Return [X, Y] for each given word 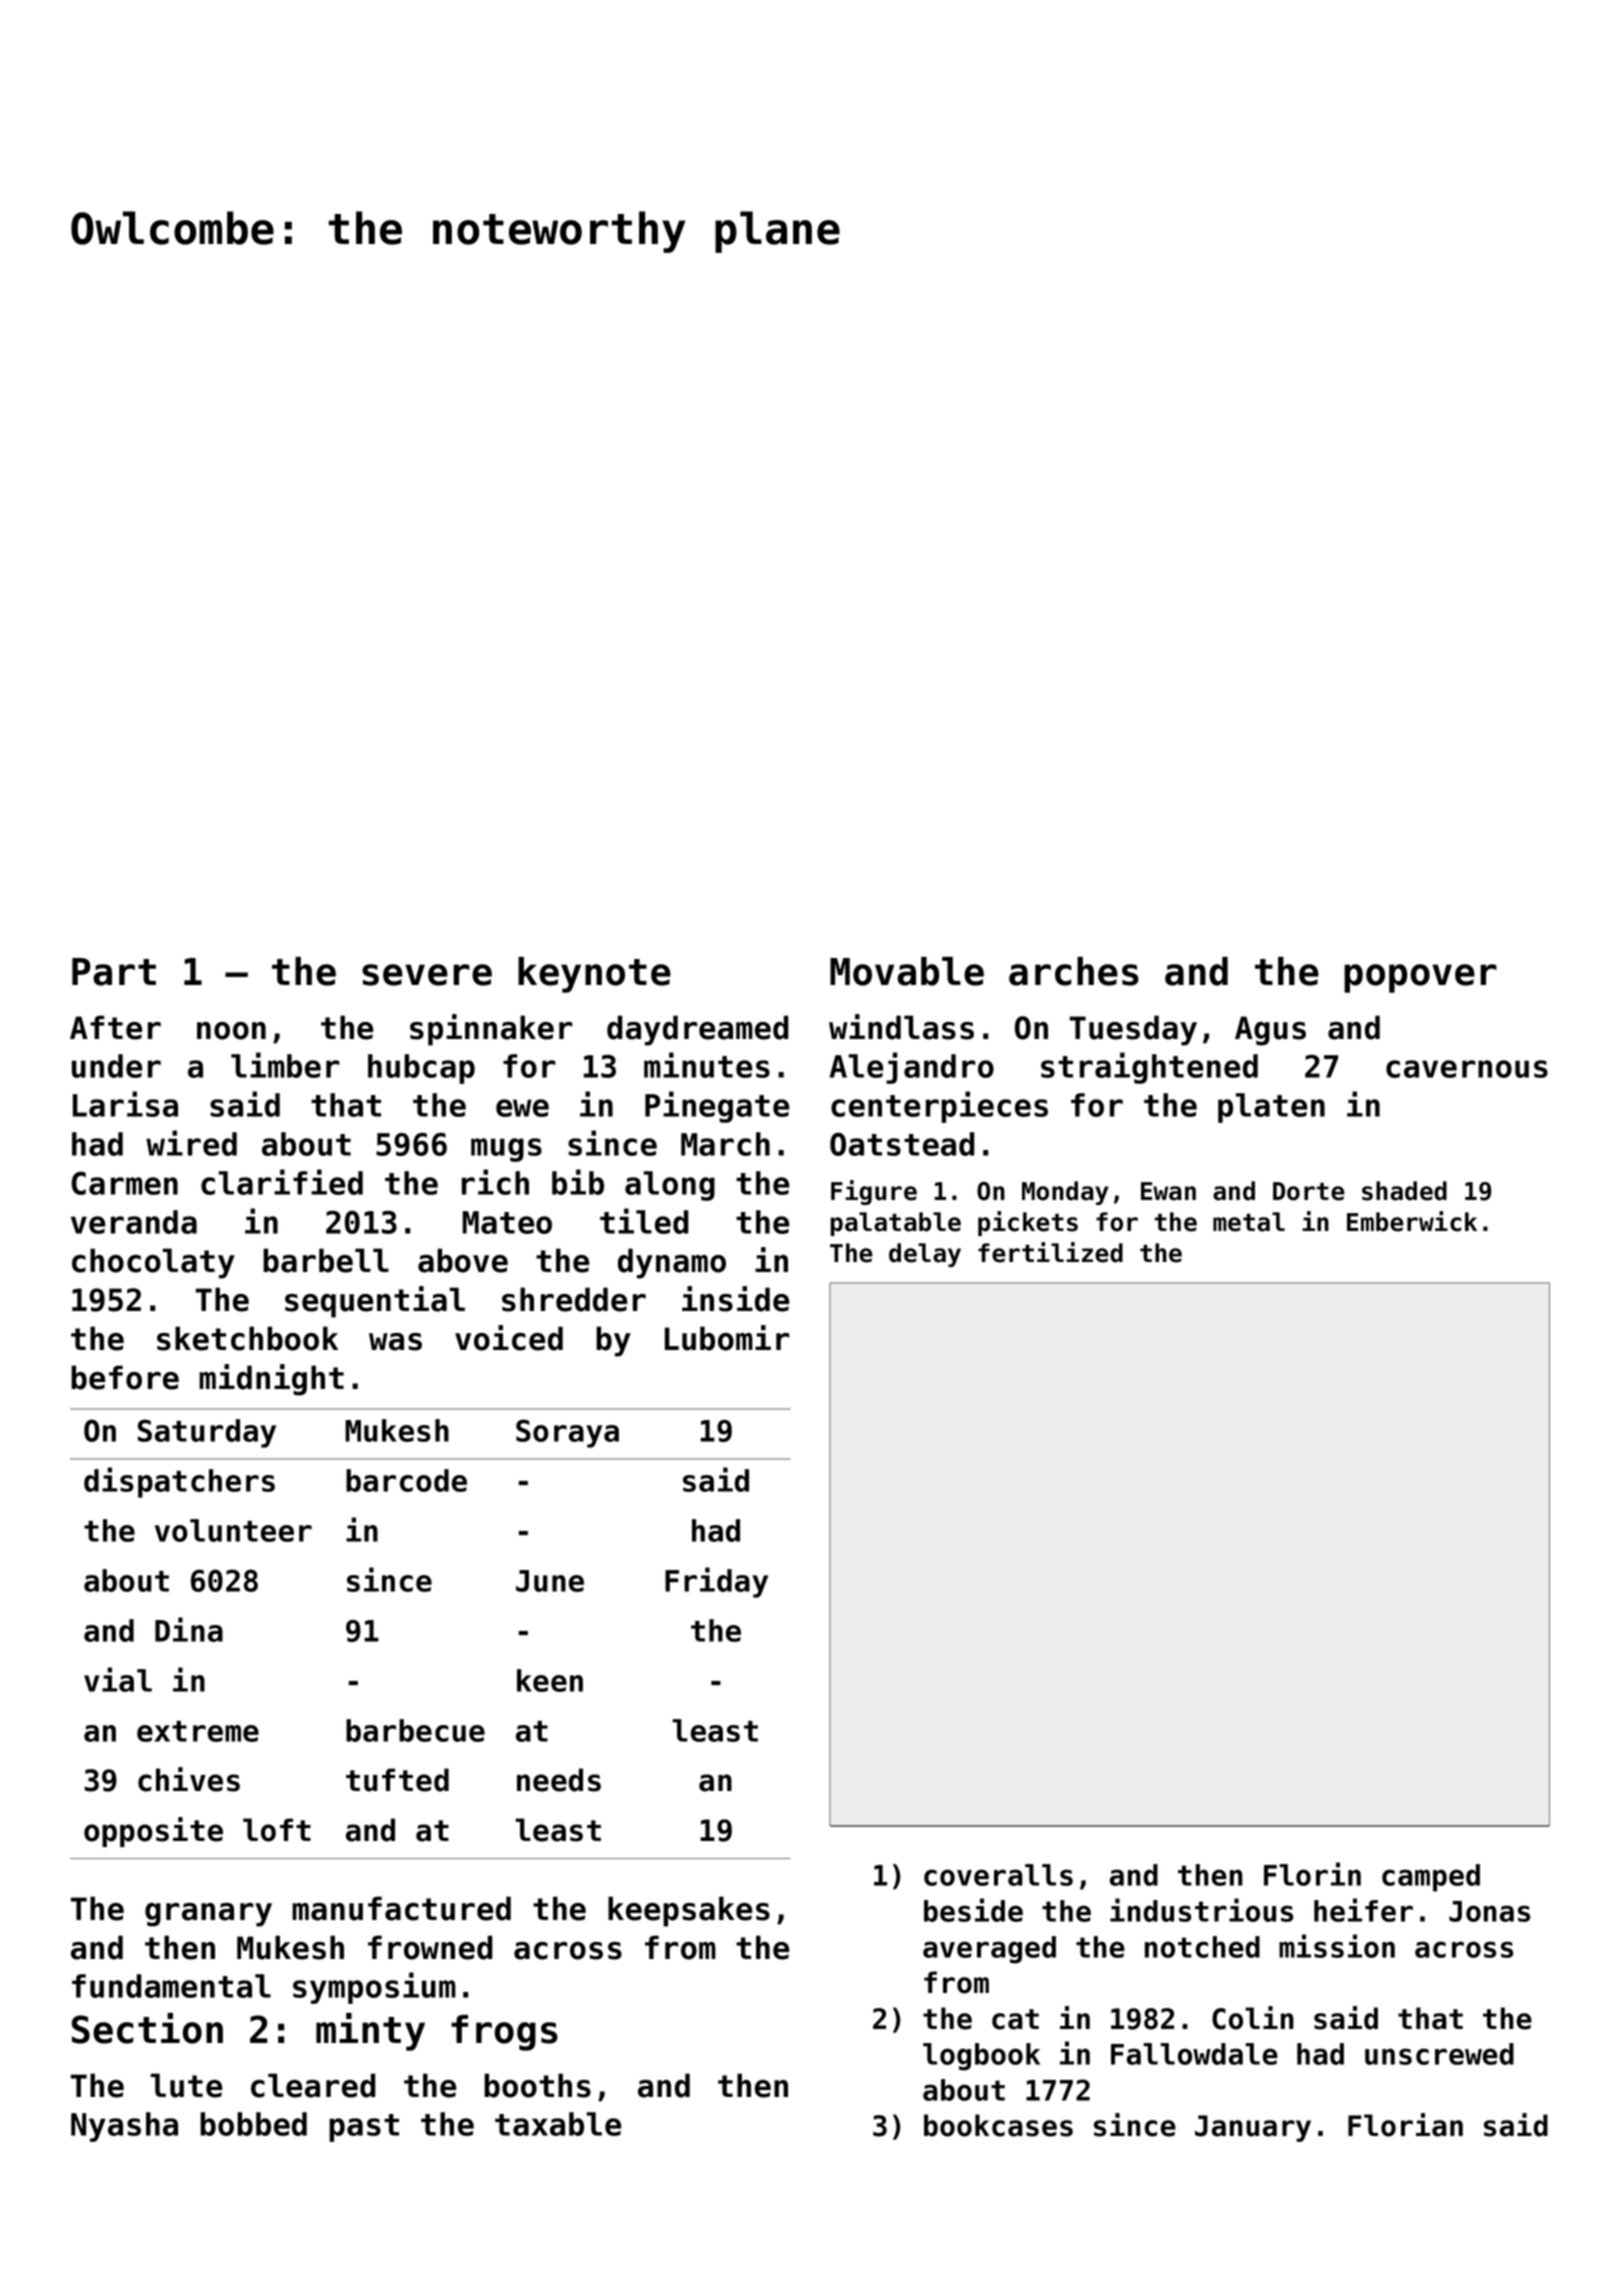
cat [1015, 2019]
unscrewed [1439, 2054]
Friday [716, 1582]
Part [114, 972]
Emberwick [1412, 1221]
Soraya [567, 1433]
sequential [375, 1302]
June [550, 1581]
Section [147, 2028]
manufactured [401, 1908]
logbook [981, 2057]
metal [1249, 1222]
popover [1420, 978]
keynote [594, 975]
